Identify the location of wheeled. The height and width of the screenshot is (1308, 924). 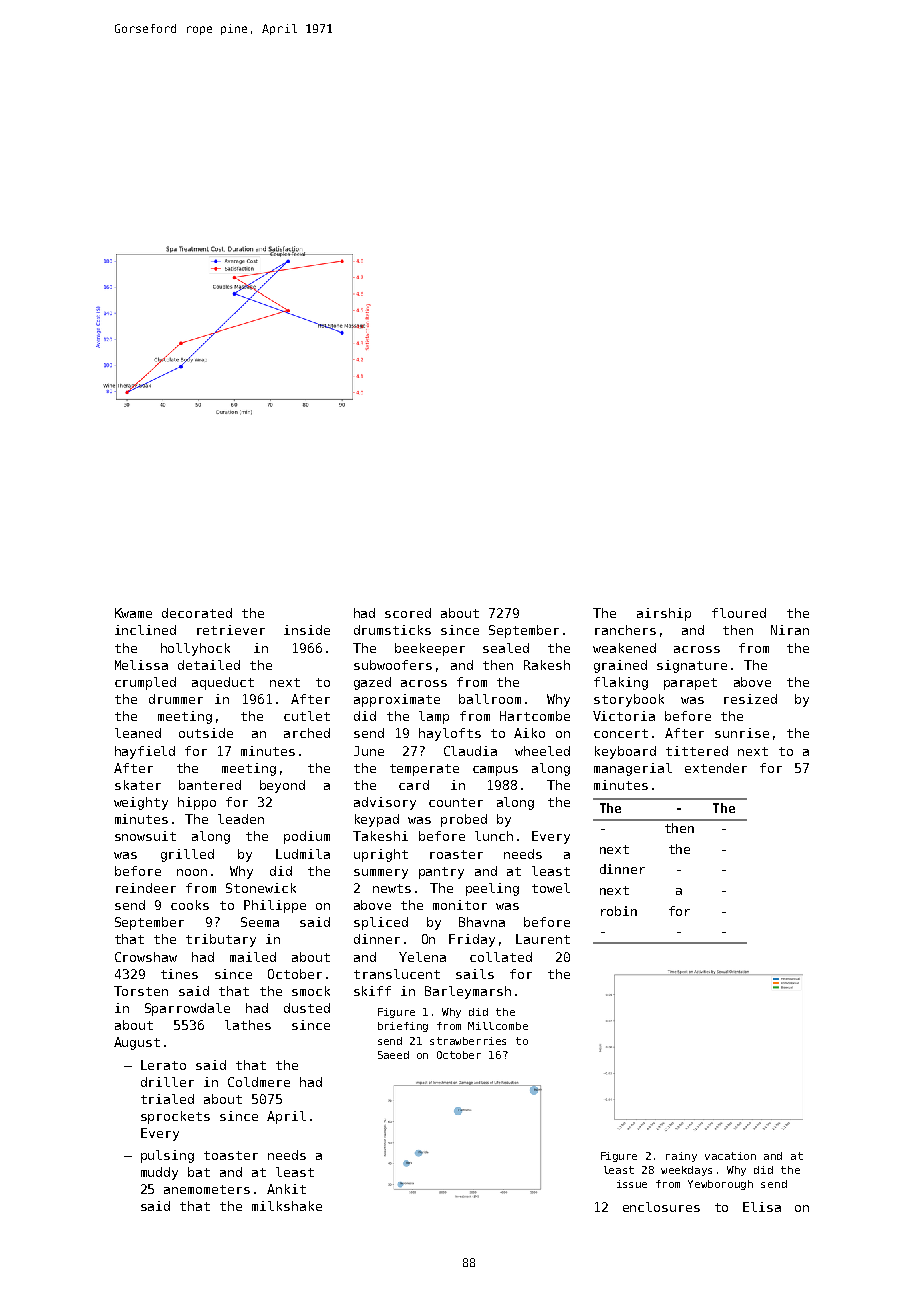
(542, 751).
